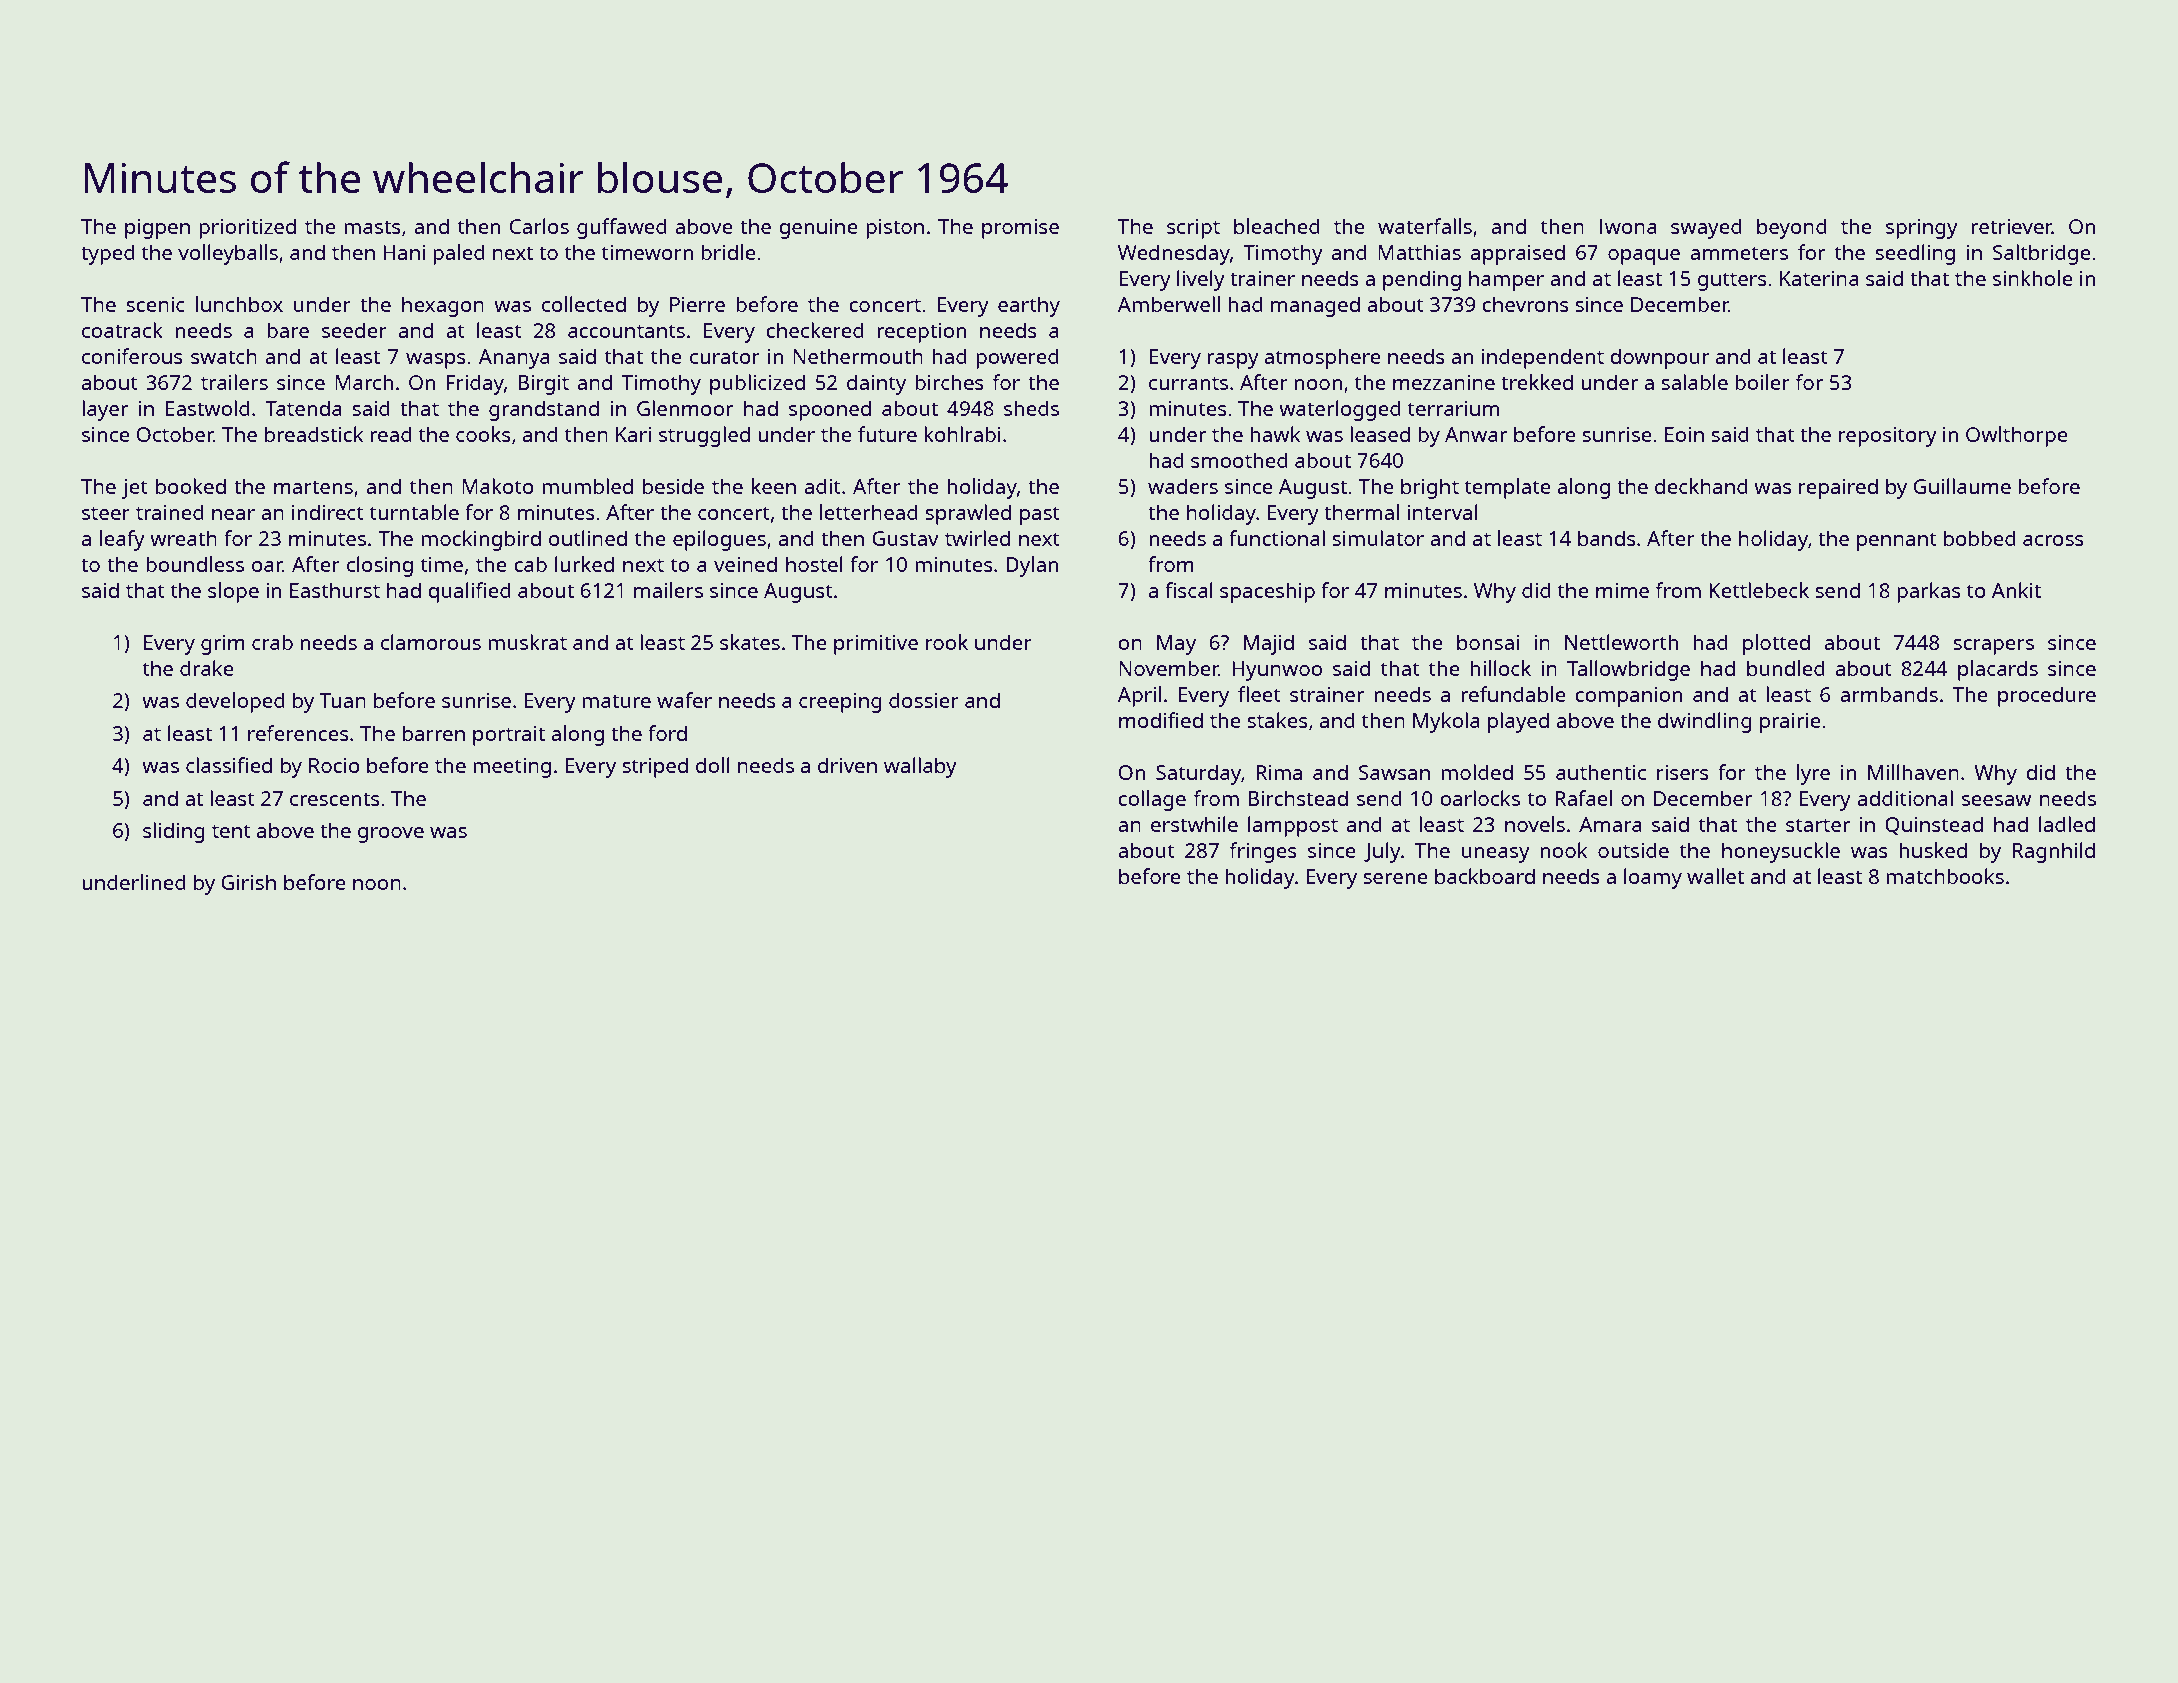  Describe the element at coordinates (1508, 488) in the image. I see `template` at that location.
